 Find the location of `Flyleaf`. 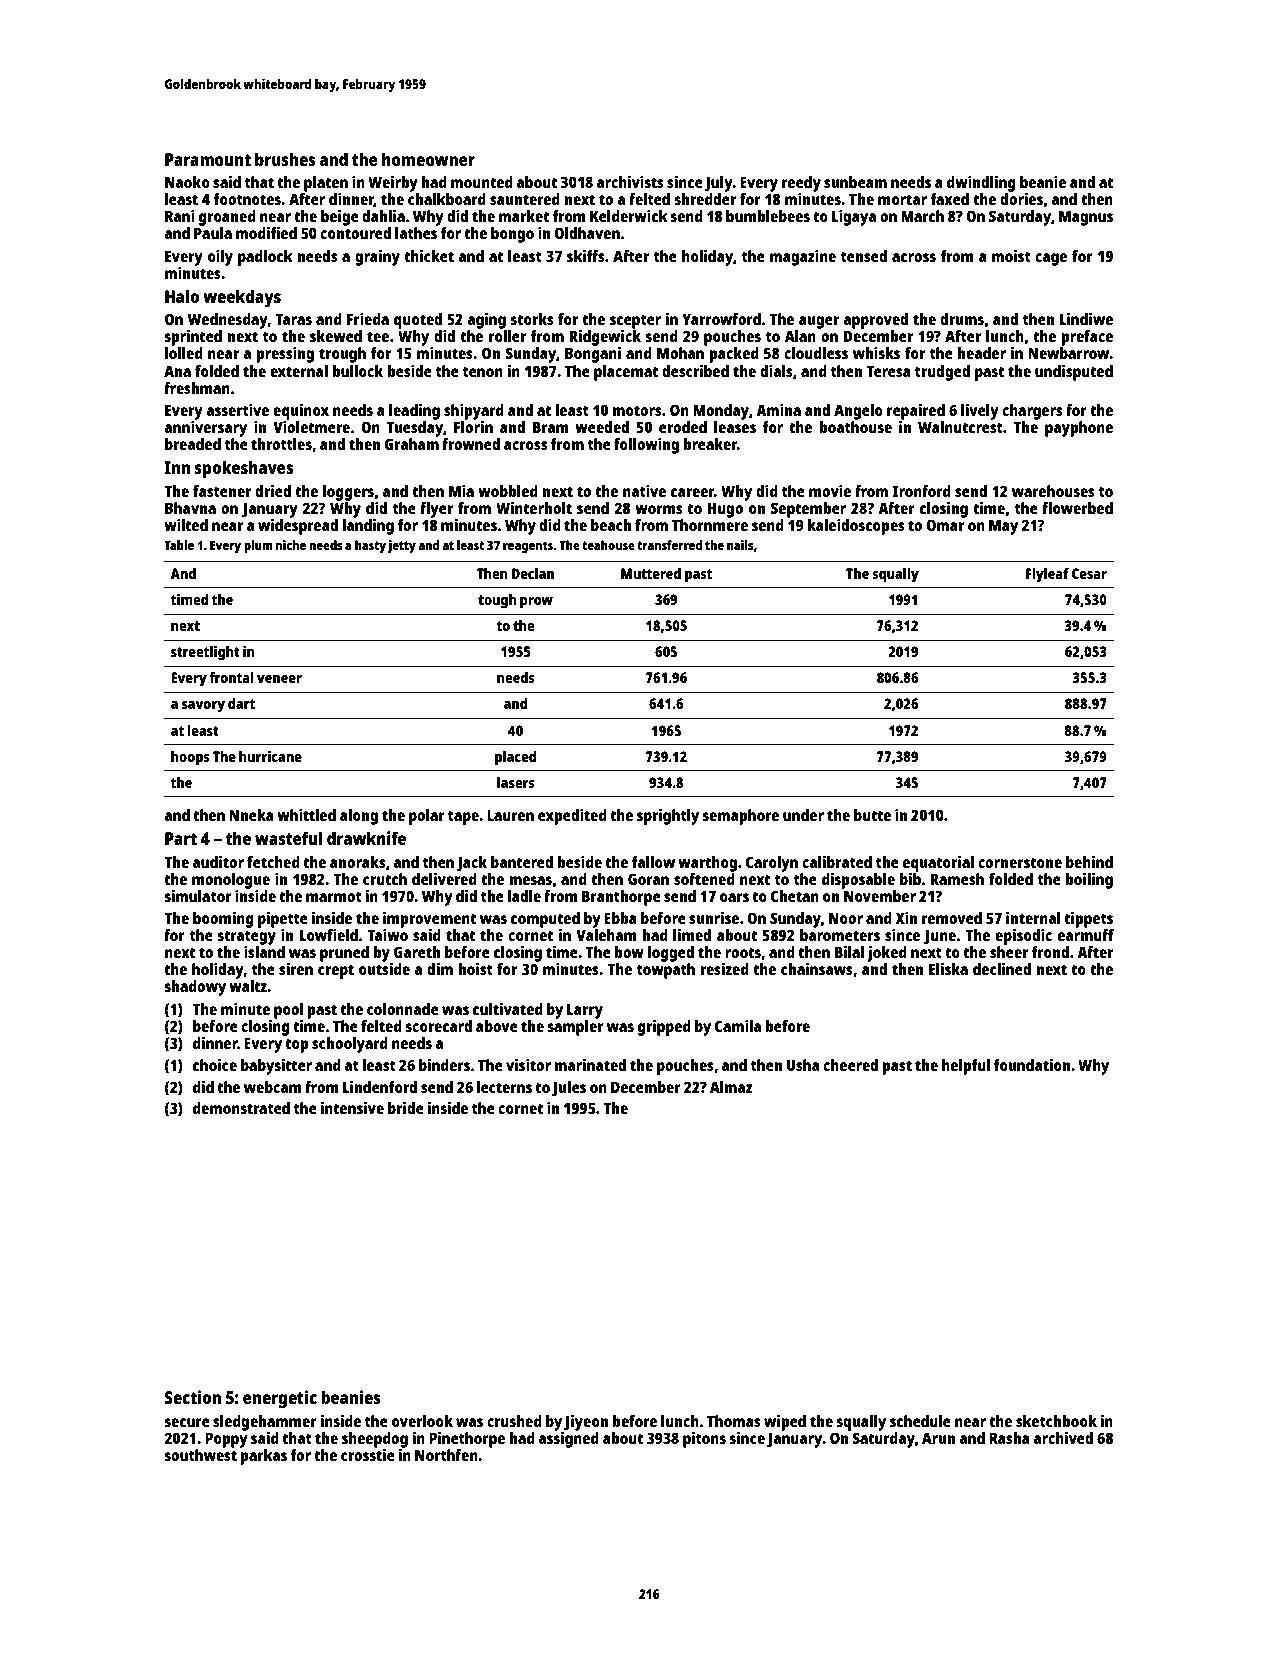

Flyleaf is located at coordinates (1047, 575).
